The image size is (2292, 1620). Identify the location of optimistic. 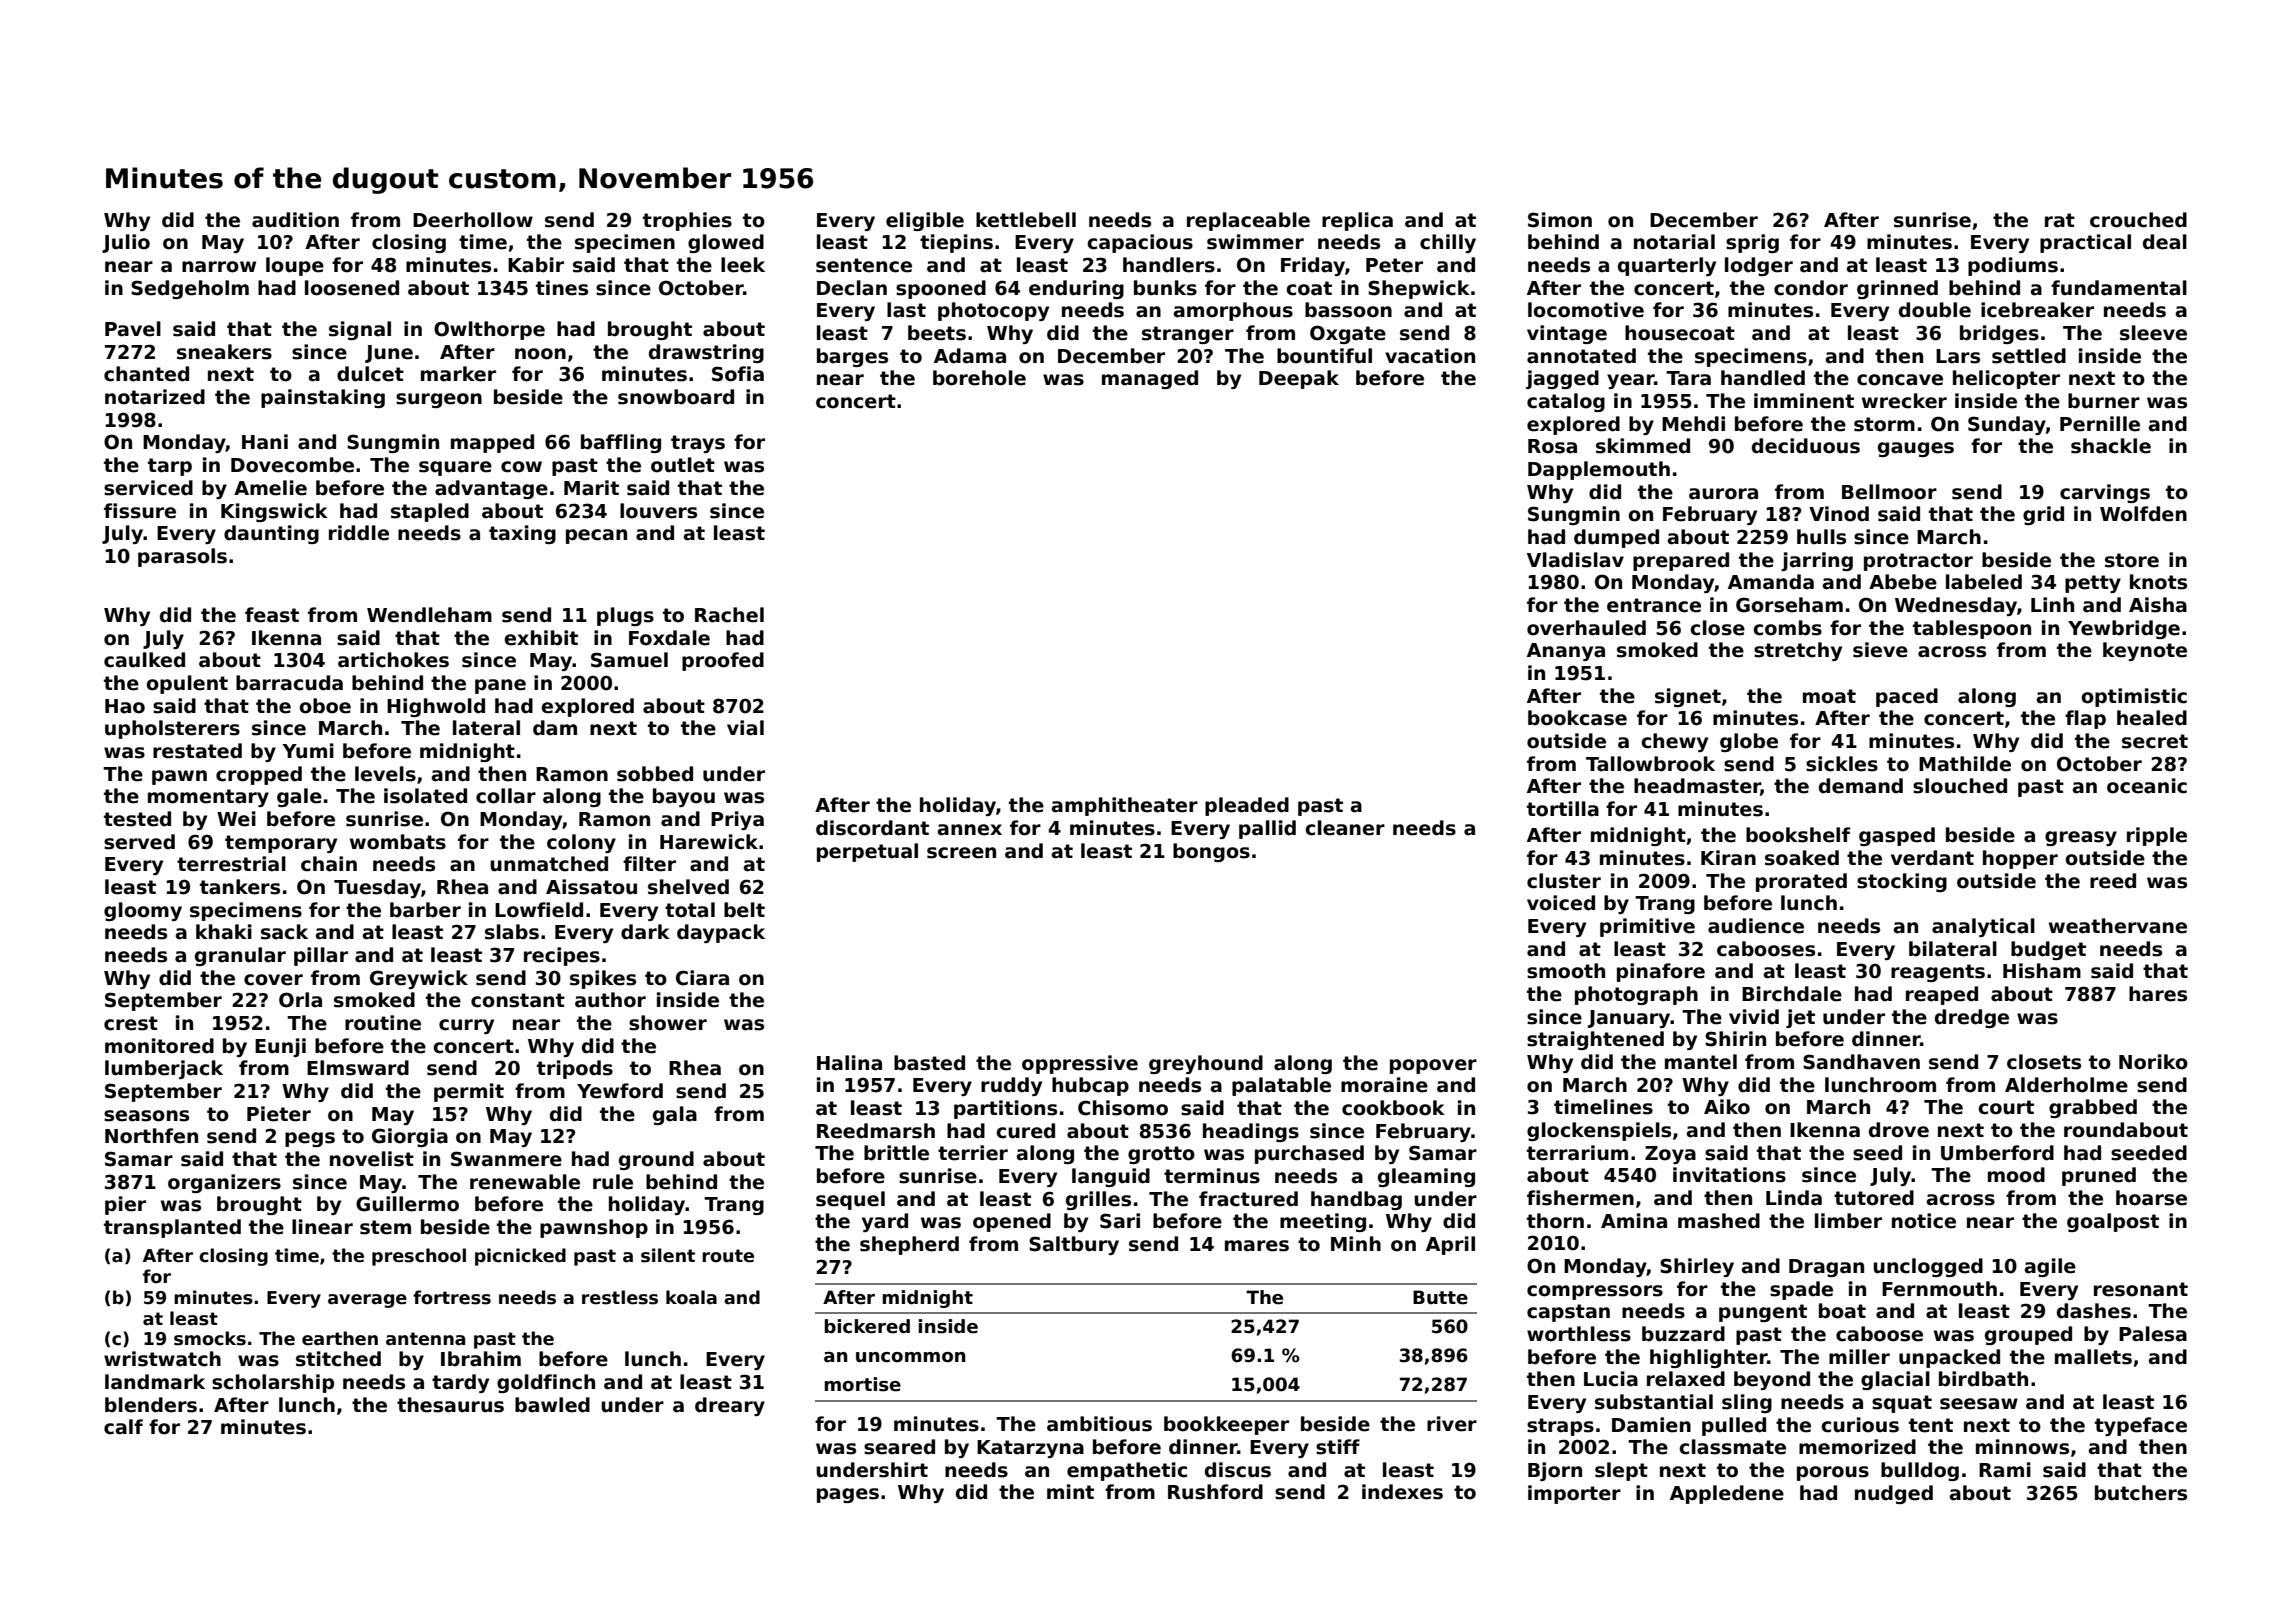
(2134, 697).
